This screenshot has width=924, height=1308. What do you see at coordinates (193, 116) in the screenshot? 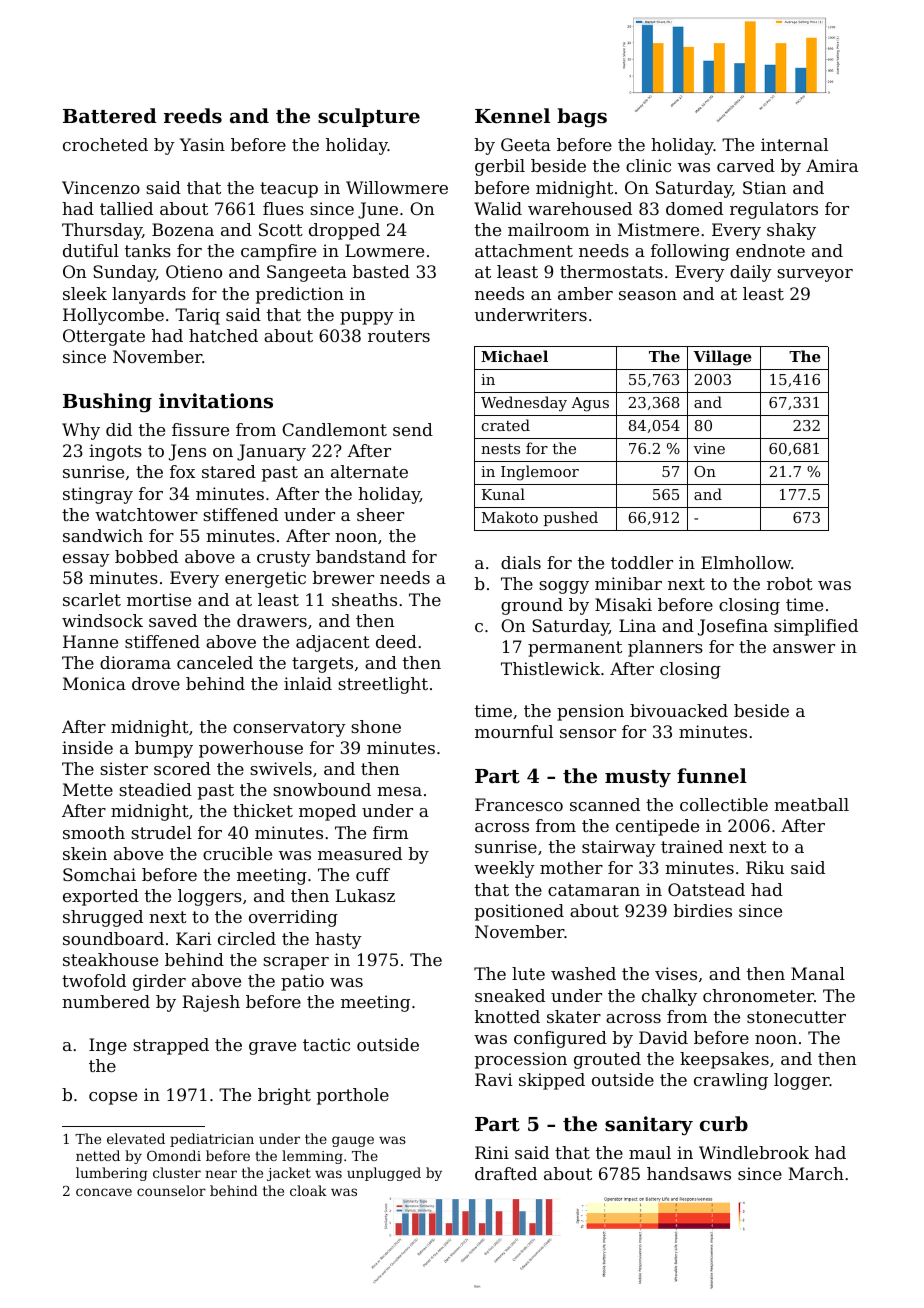
I see `reeds` at bounding box center [193, 116].
